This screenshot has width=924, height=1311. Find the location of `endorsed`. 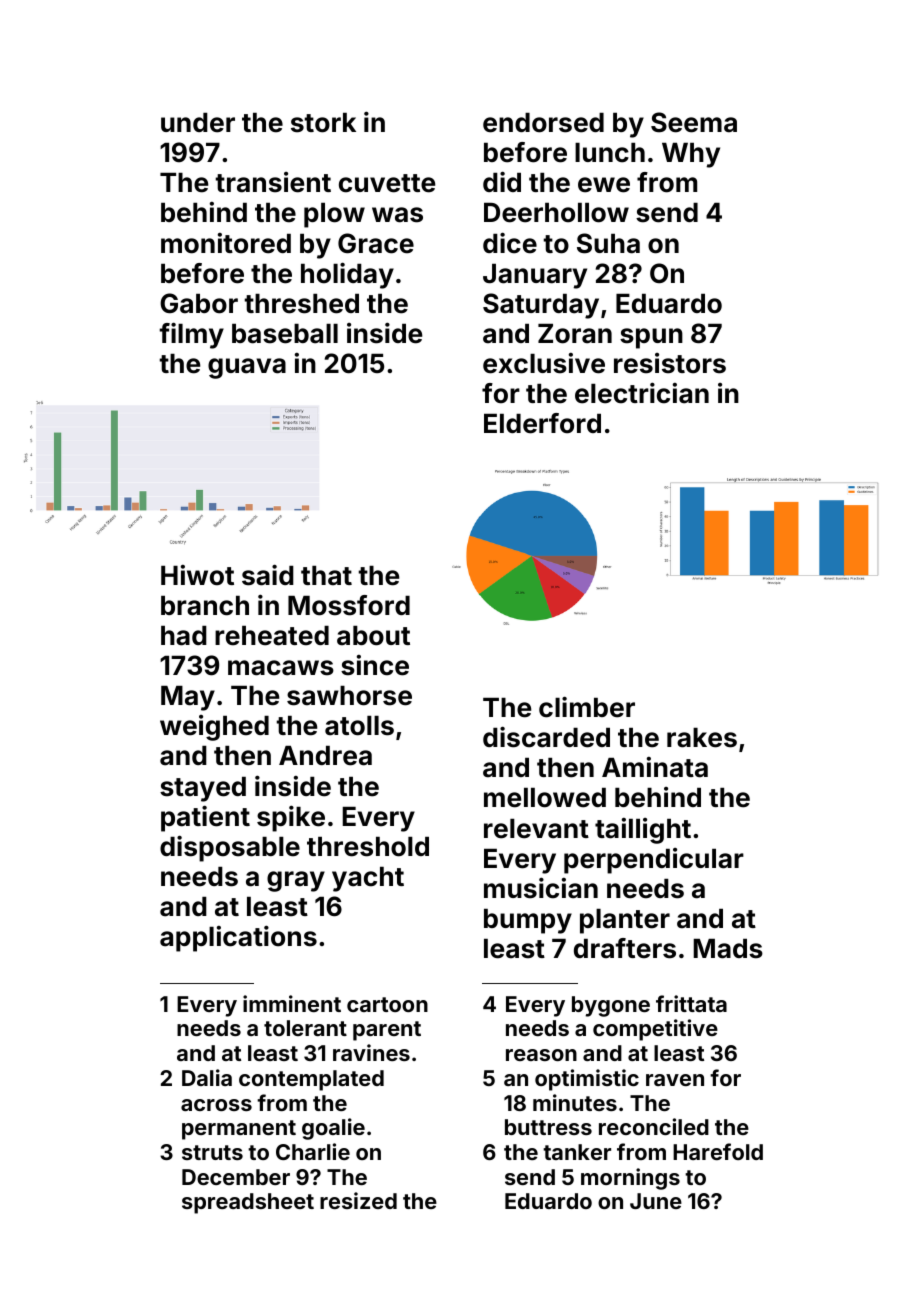

endorsed is located at coordinates (543, 123).
